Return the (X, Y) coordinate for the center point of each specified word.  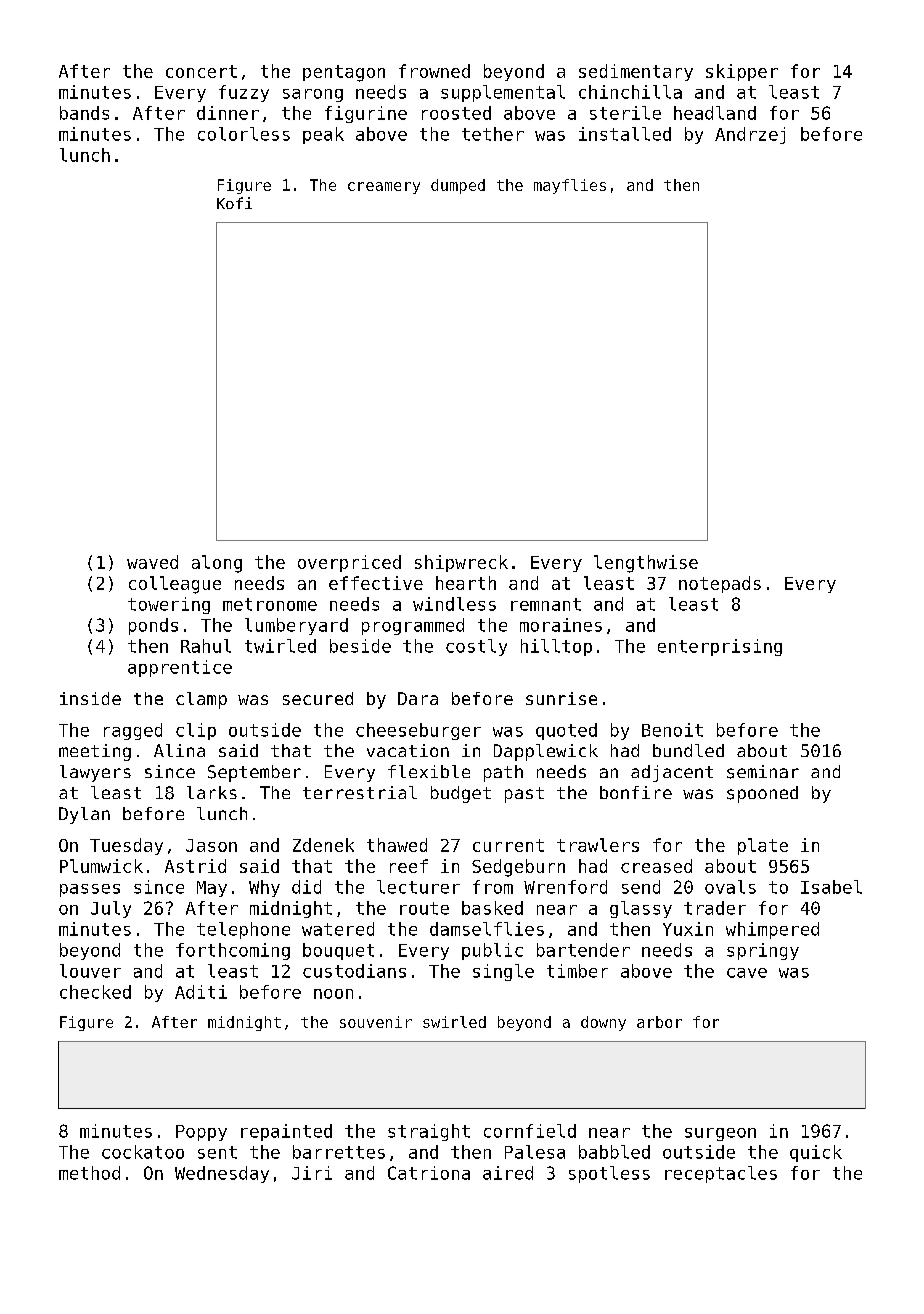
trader (715, 908)
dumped (458, 186)
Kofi (234, 203)
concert (201, 71)
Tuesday (126, 846)
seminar (763, 772)
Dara (418, 698)
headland (715, 113)
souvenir (376, 1022)
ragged (133, 731)
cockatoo (143, 1152)
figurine (366, 114)
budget (461, 794)
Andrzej (750, 135)
